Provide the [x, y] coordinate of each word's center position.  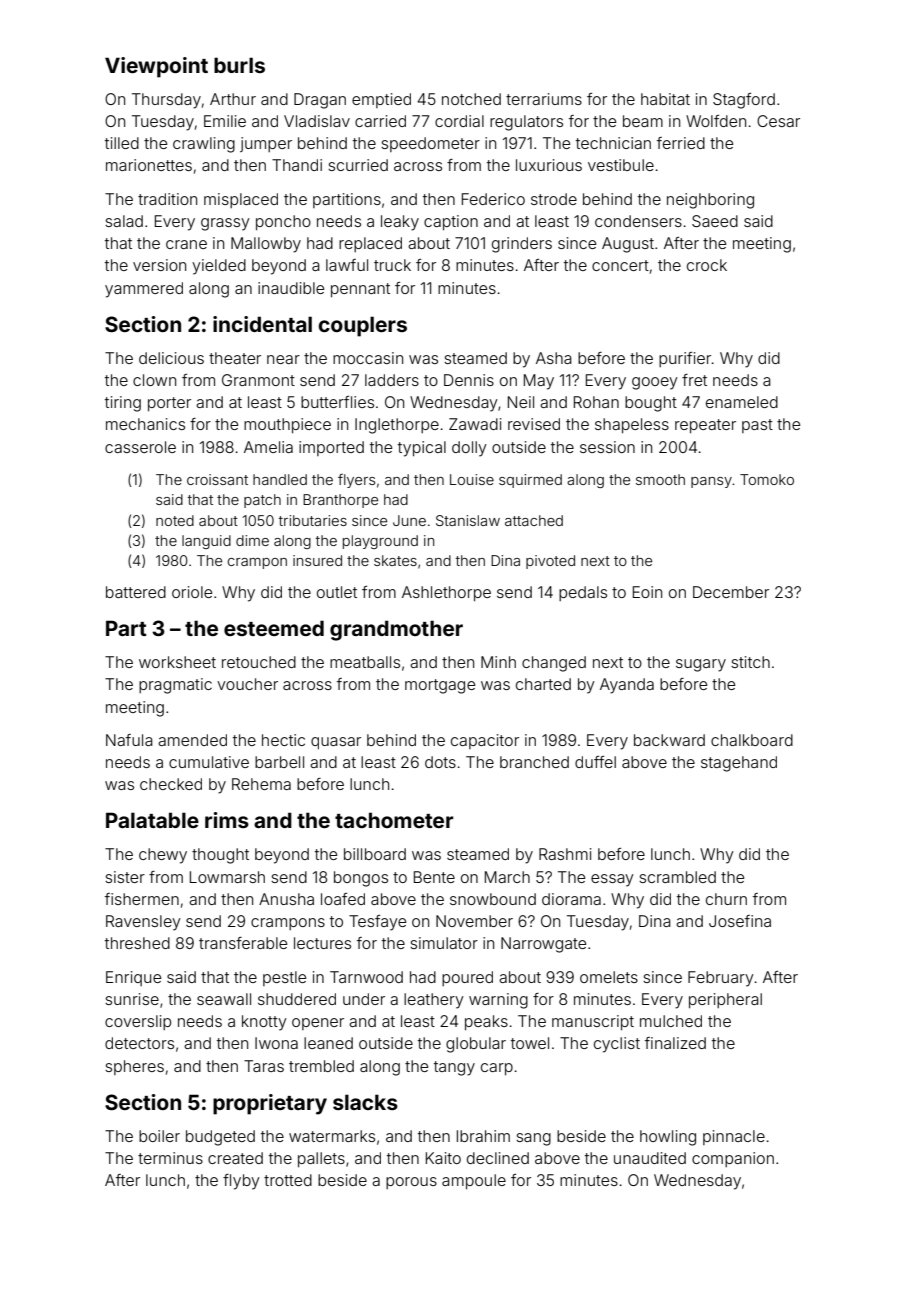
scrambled [677, 877]
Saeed [715, 221]
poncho [283, 222]
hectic [283, 740]
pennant [360, 290]
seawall [224, 999]
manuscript [593, 1022]
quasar [336, 743]
